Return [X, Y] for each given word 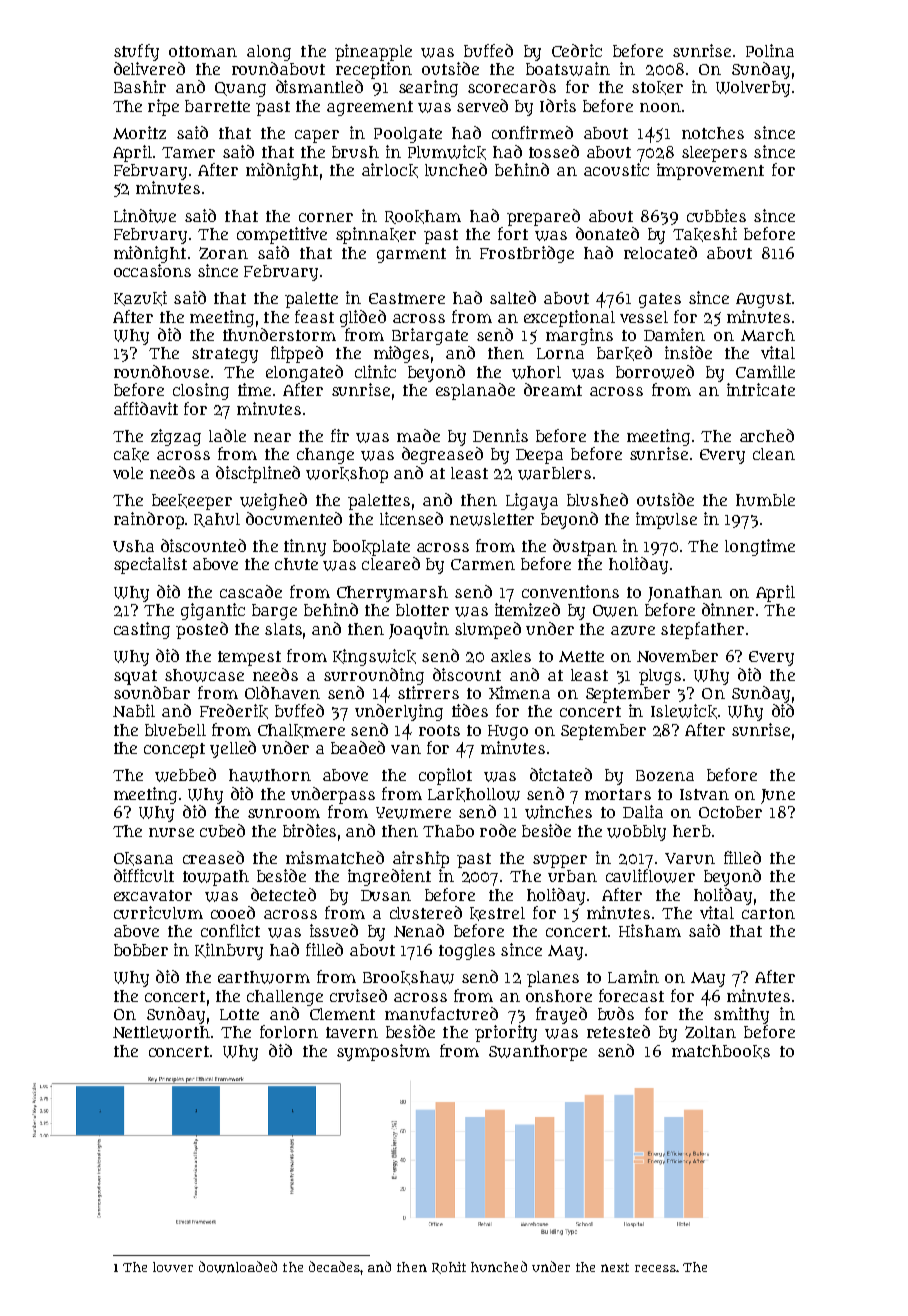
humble [765, 500]
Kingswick [374, 657]
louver [173, 1267]
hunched [499, 1266]
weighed [273, 501]
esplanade [475, 391]
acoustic [616, 169]
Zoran [223, 253]
